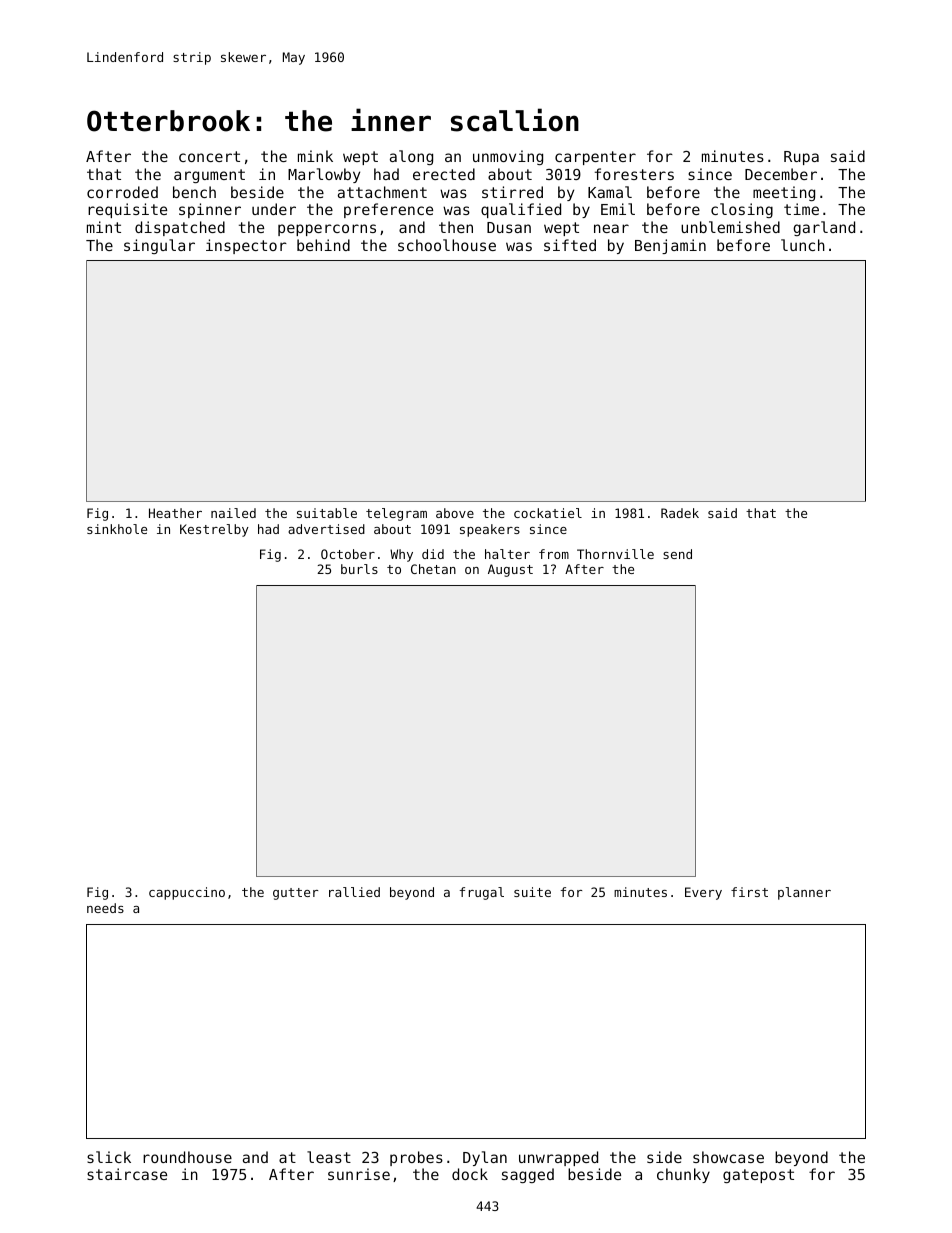 The height and width of the page is (1233, 952). Describe the element at coordinates (510, 570) in the page. I see `August` at that location.
